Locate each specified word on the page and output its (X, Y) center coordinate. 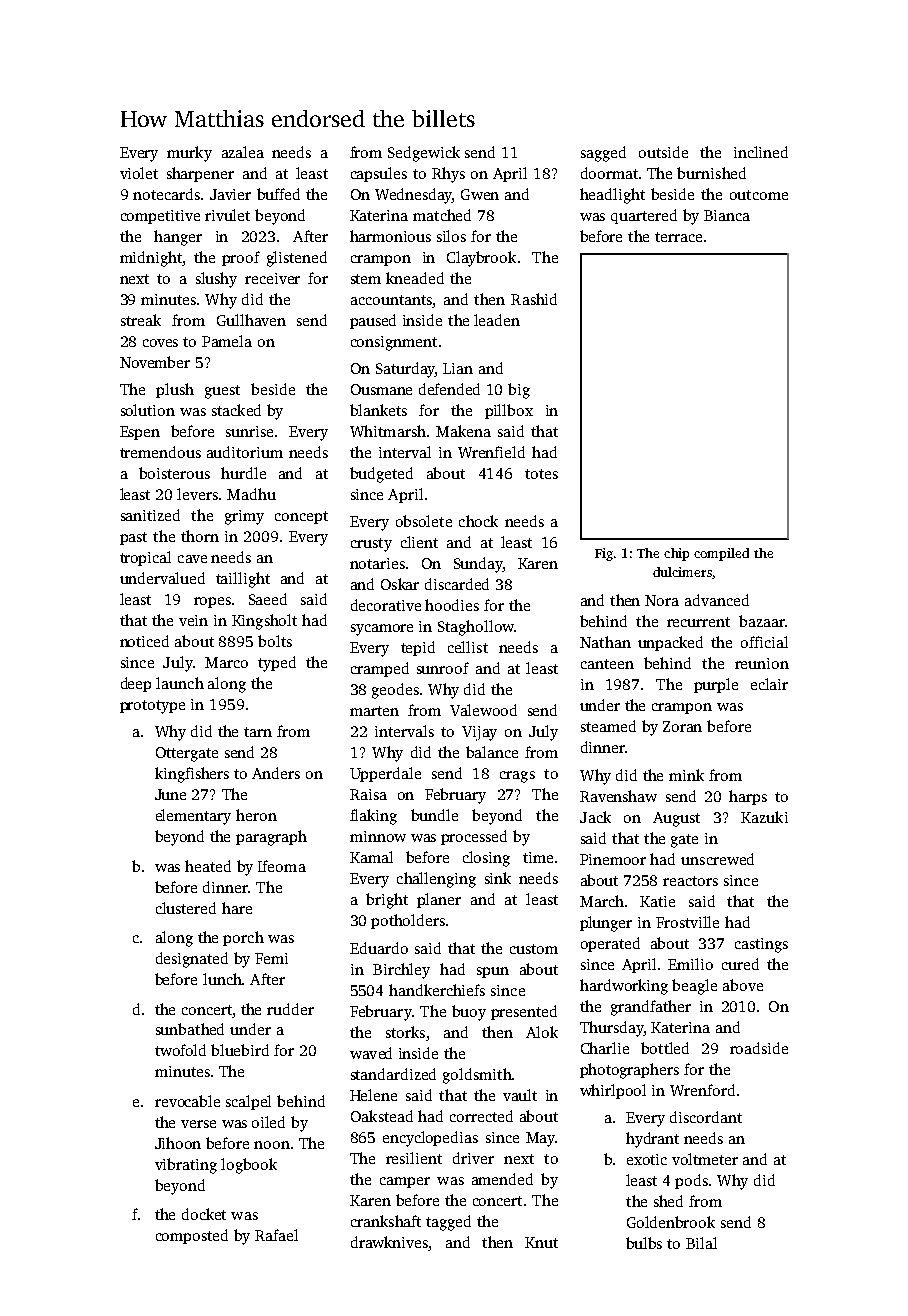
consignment (394, 343)
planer (439, 900)
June (170, 794)
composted (192, 1236)
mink (686, 775)
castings (761, 945)
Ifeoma (282, 866)
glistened (297, 259)
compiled (721, 554)
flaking (373, 817)
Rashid (534, 299)
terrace (678, 237)
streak (141, 320)
